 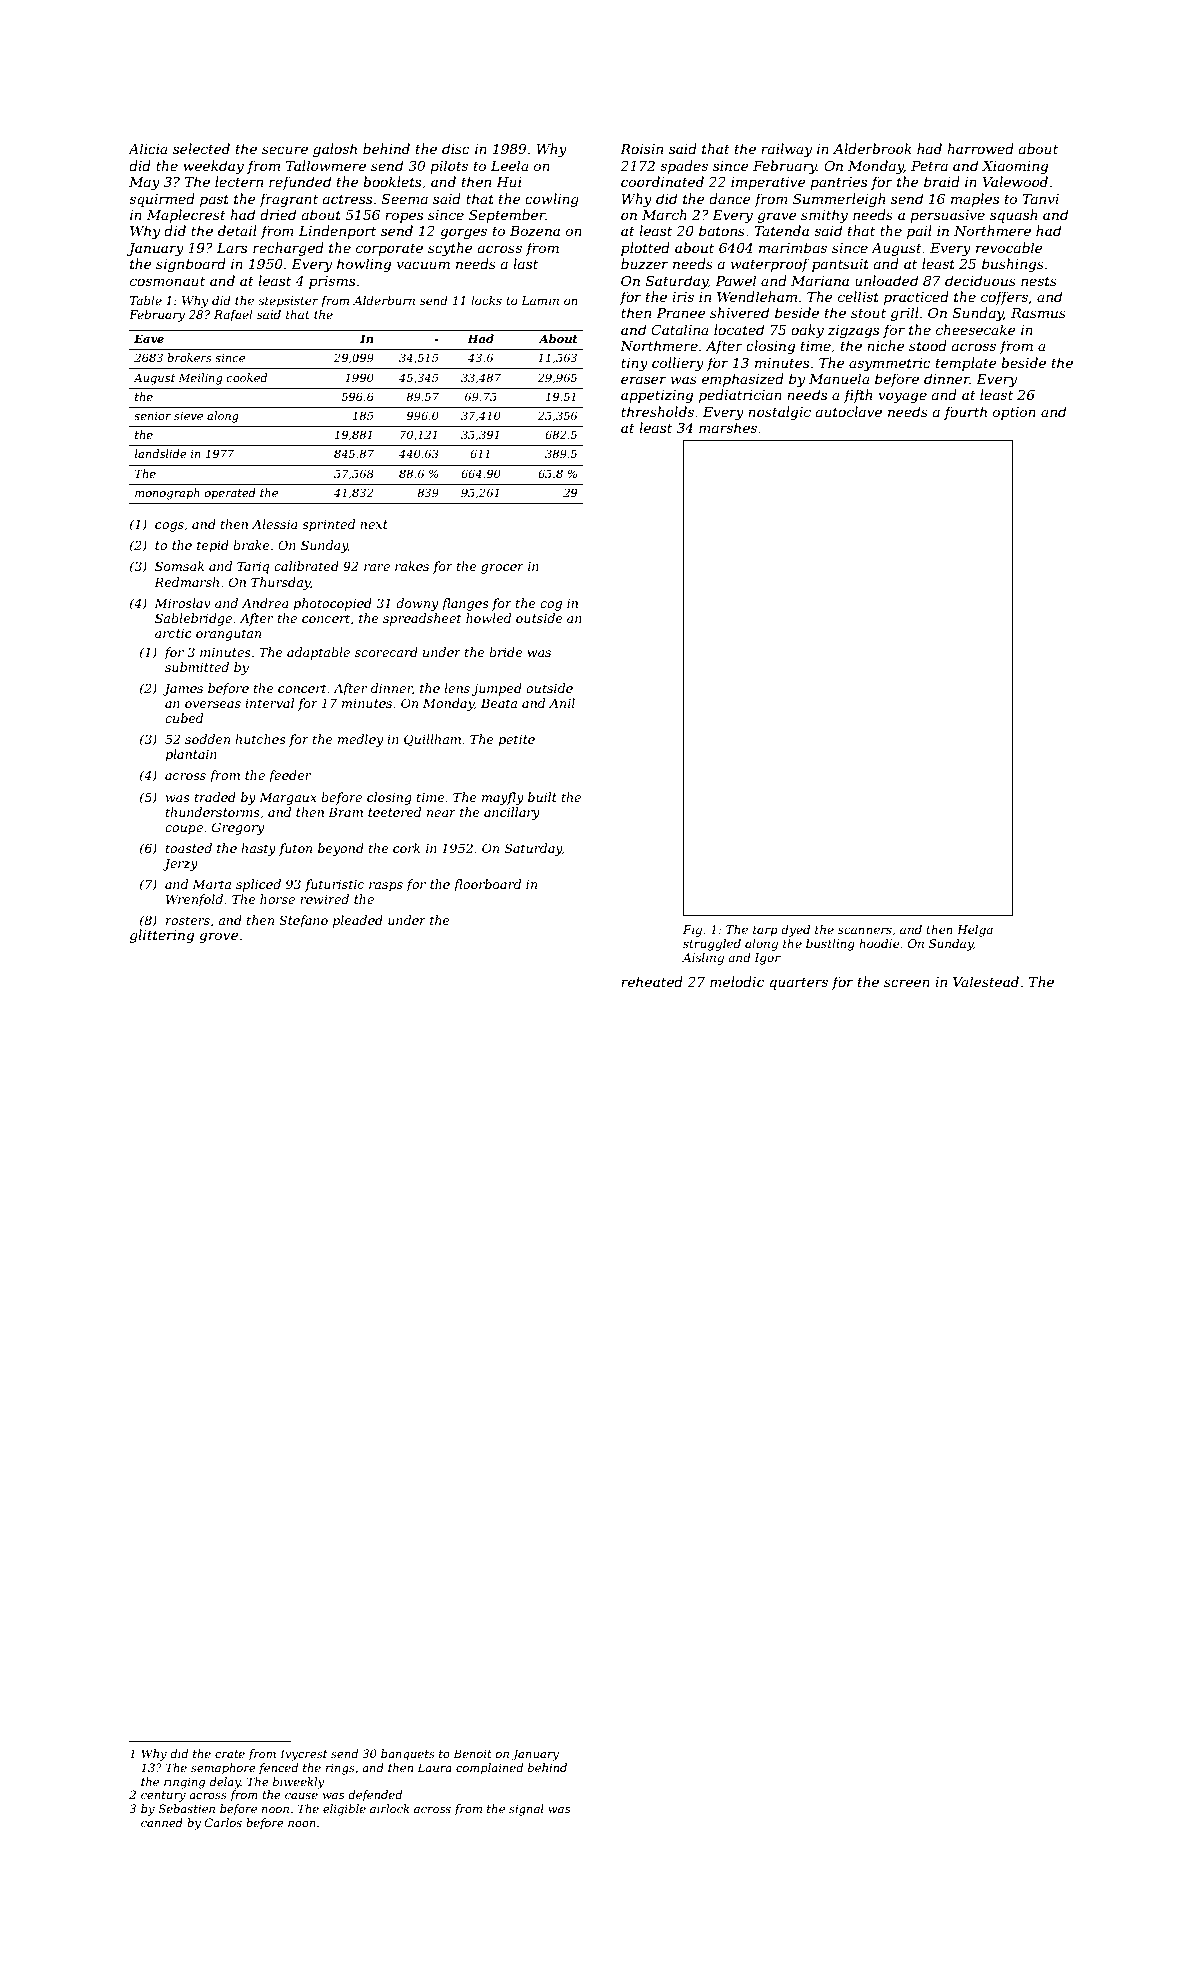 I want to click on plantain, so click(x=191, y=755).
